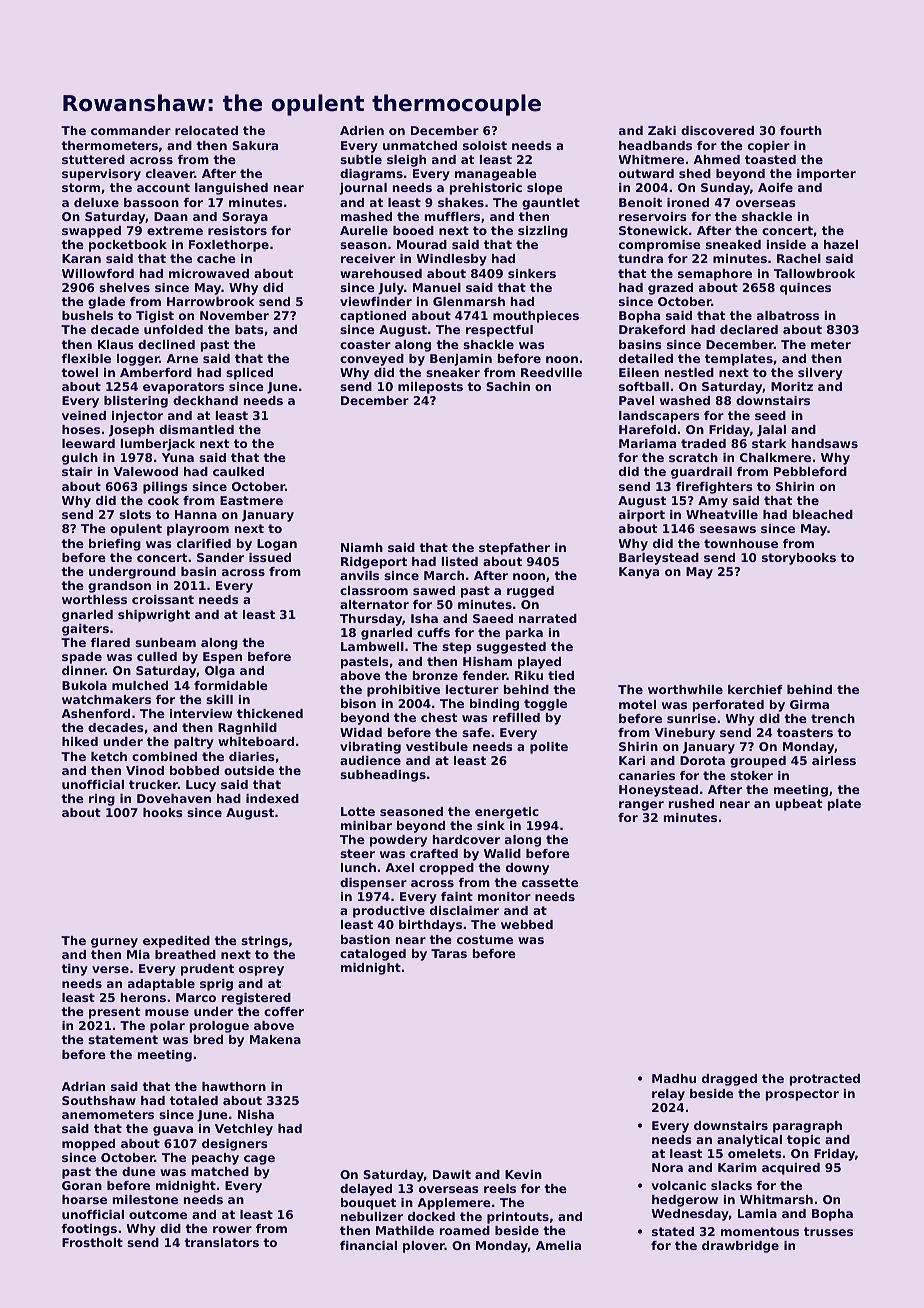 The height and width of the image is (1308, 924). I want to click on Adrien, so click(362, 130).
